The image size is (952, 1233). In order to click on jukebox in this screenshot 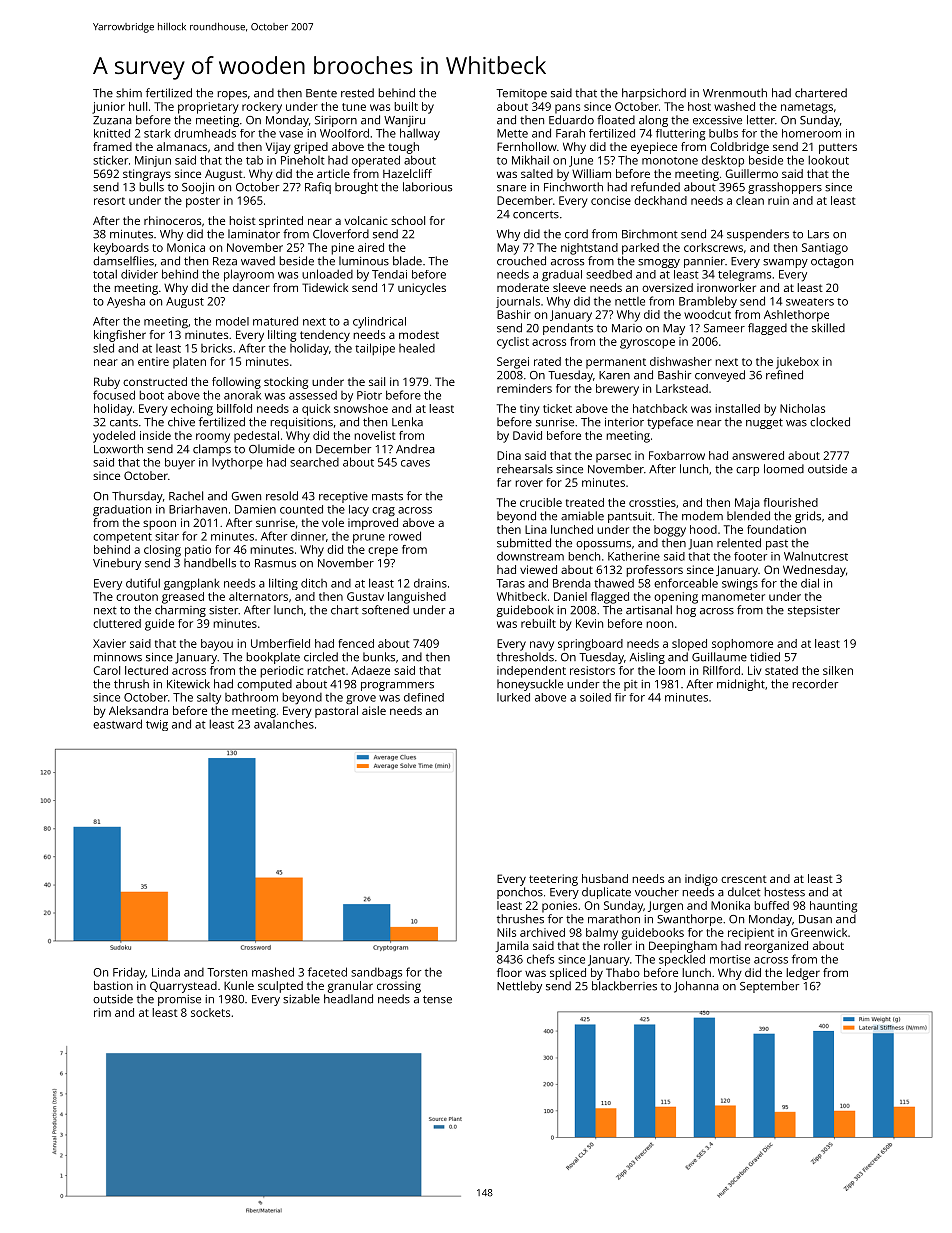, I will do `click(797, 363)`.
